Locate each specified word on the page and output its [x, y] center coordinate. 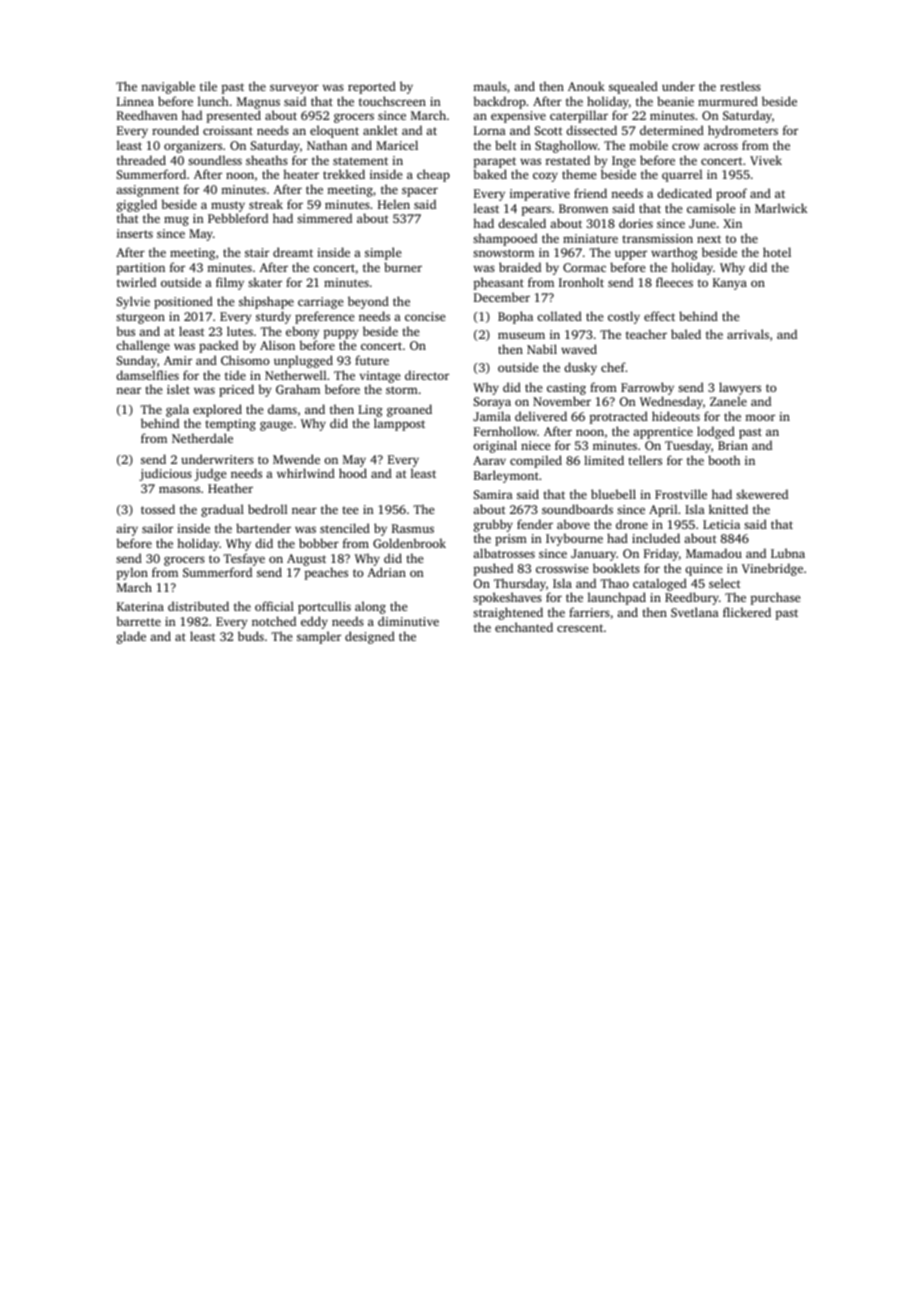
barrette [138, 621]
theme [579, 174]
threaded [141, 160]
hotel [777, 252]
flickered [747, 612]
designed [370, 637]
